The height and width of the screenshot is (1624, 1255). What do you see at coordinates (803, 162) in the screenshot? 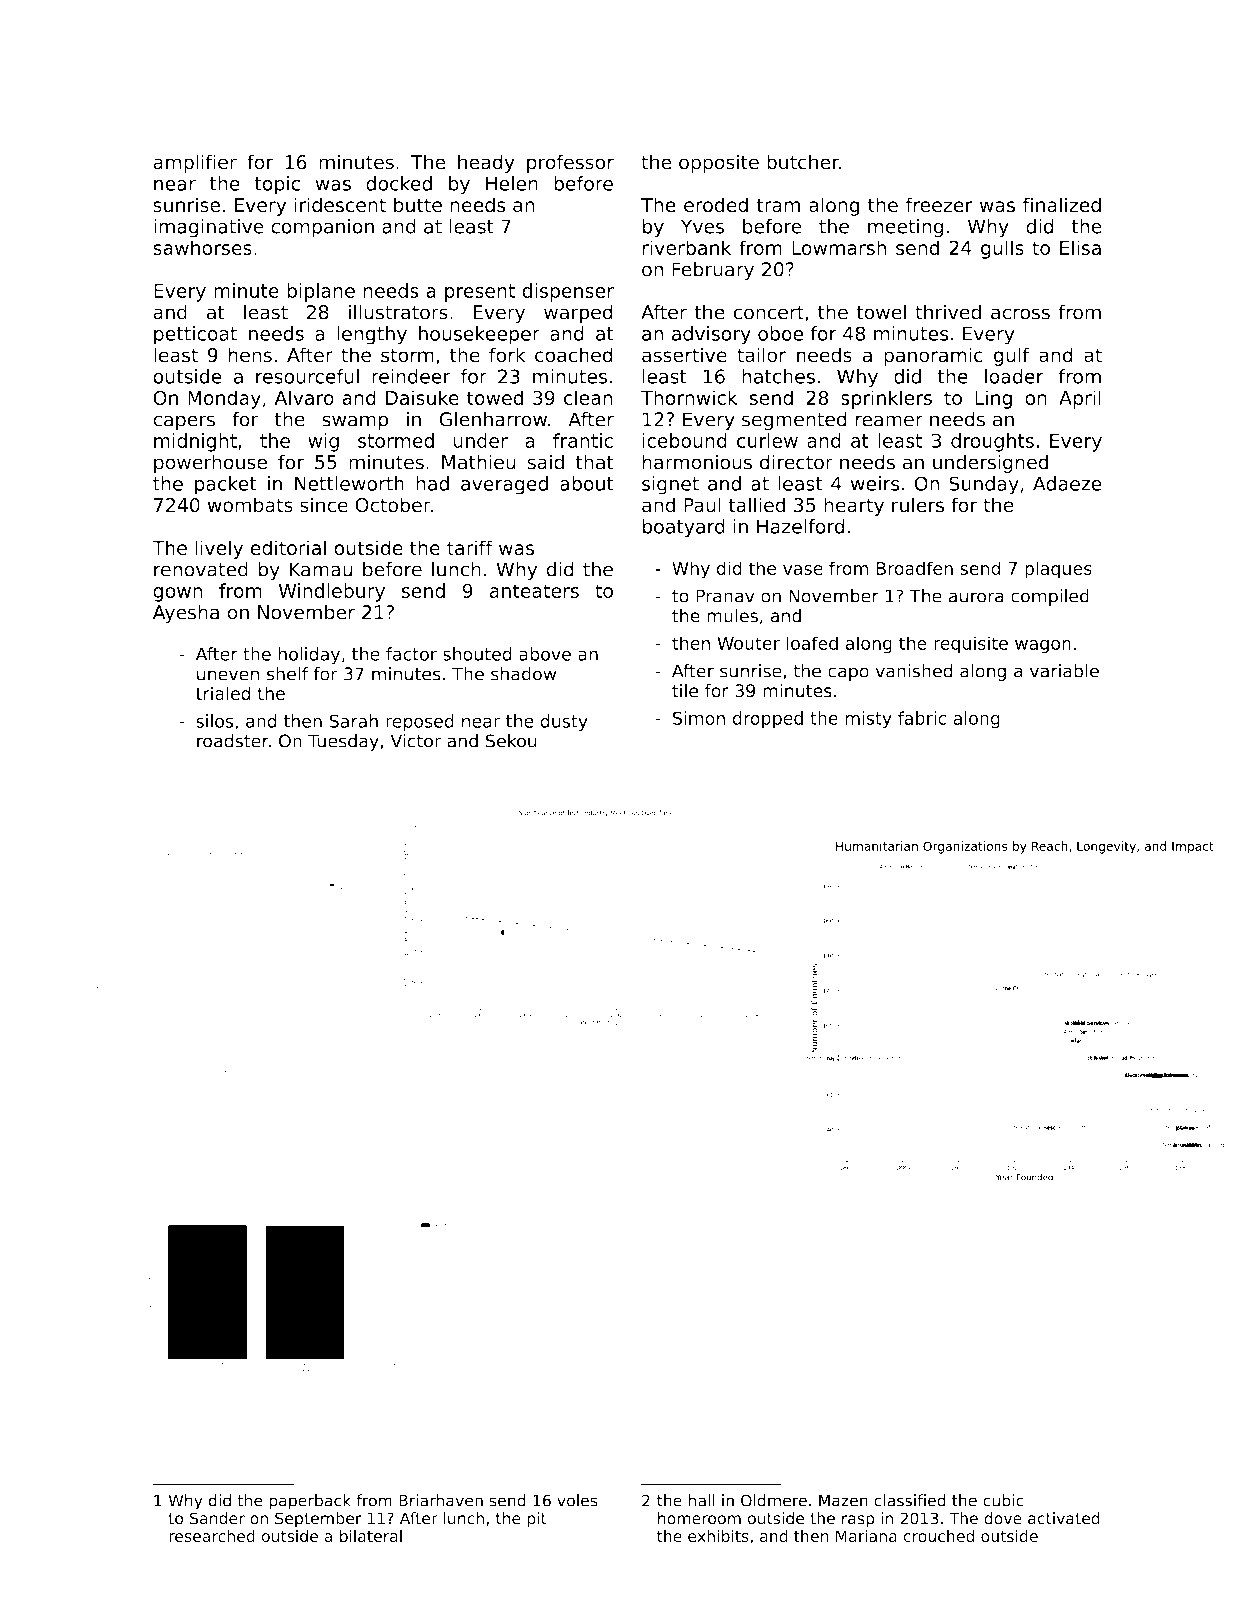
I see `butcher` at bounding box center [803, 162].
